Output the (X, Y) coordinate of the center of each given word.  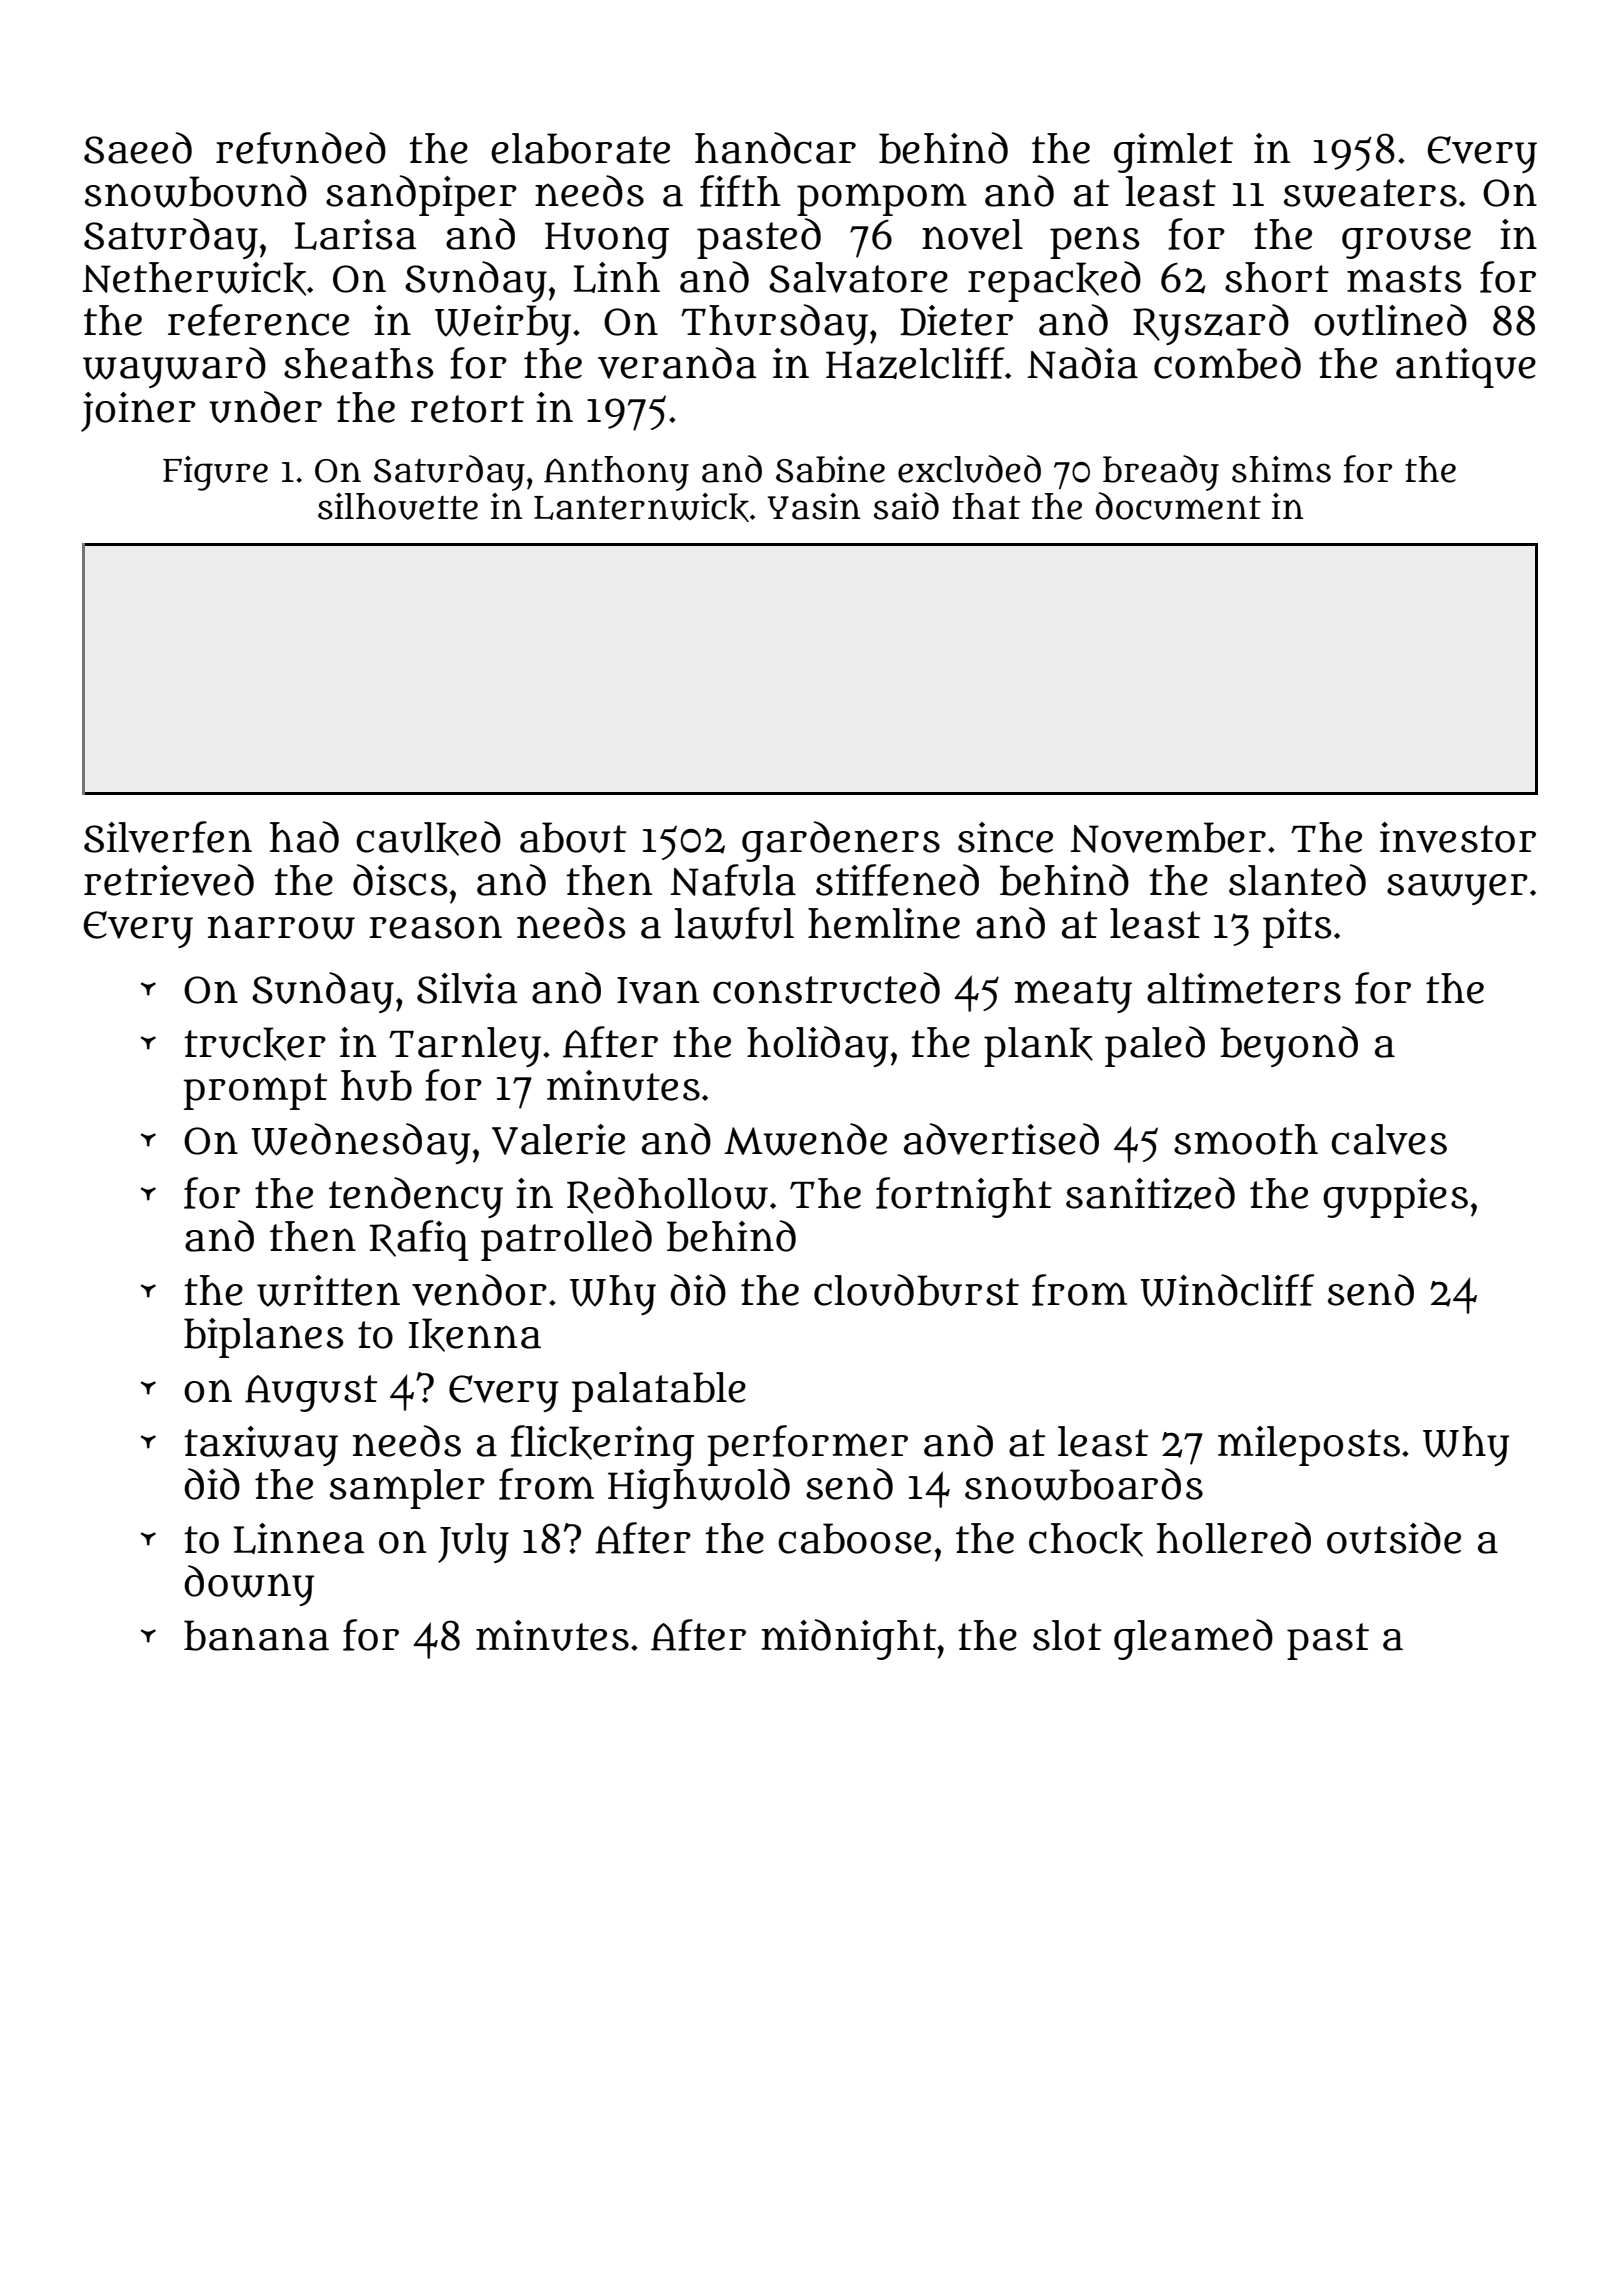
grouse (1406, 243)
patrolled (566, 1240)
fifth (740, 191)
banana (256, 1635)
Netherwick (194, 279)
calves (1389, 1139)
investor (1458, 837)
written (328, 1291)
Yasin (814, 506)
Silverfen (168, 837)
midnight (849, 1639)
